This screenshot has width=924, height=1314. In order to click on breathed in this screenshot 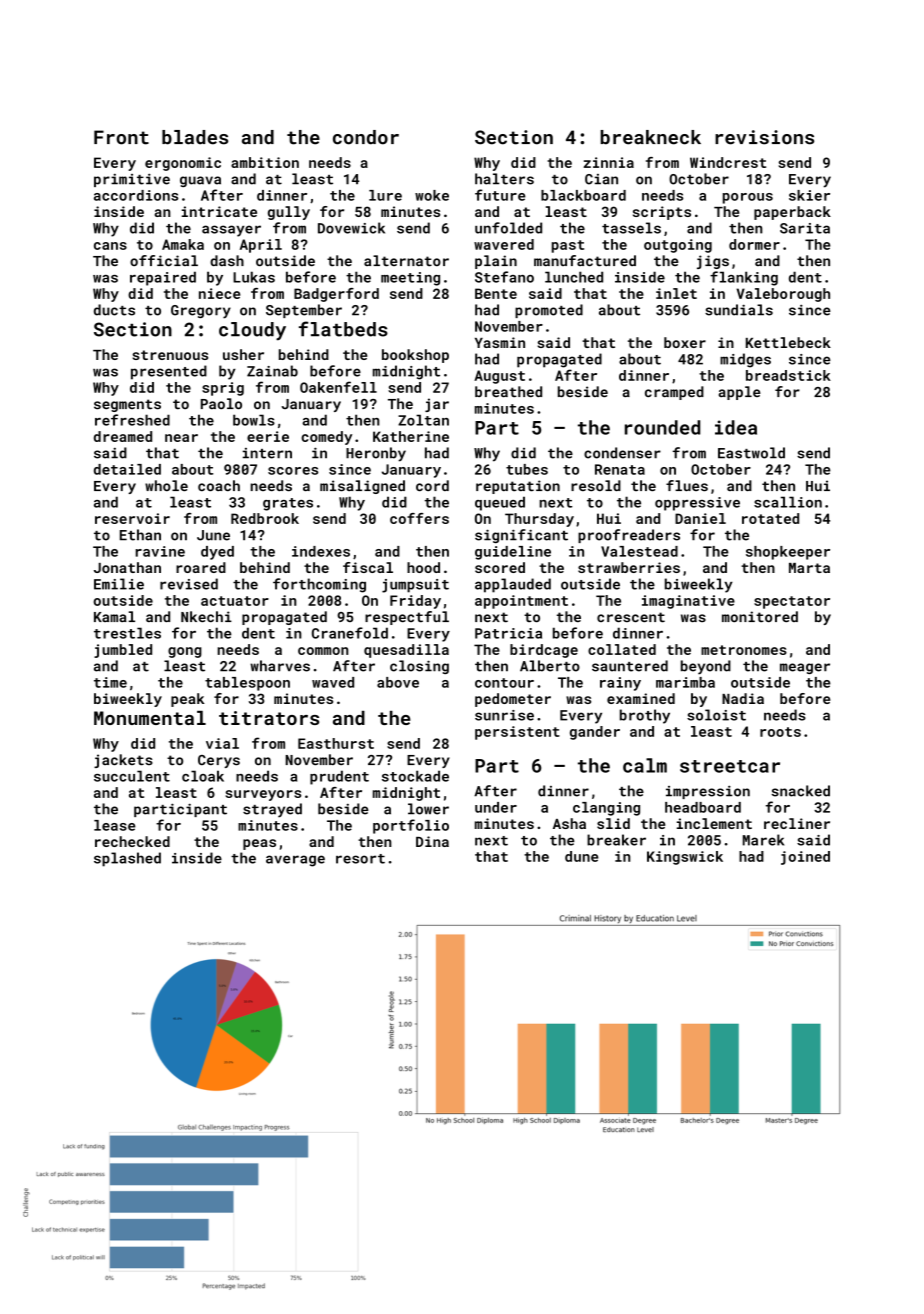, I will do `click(508, 392)`.
